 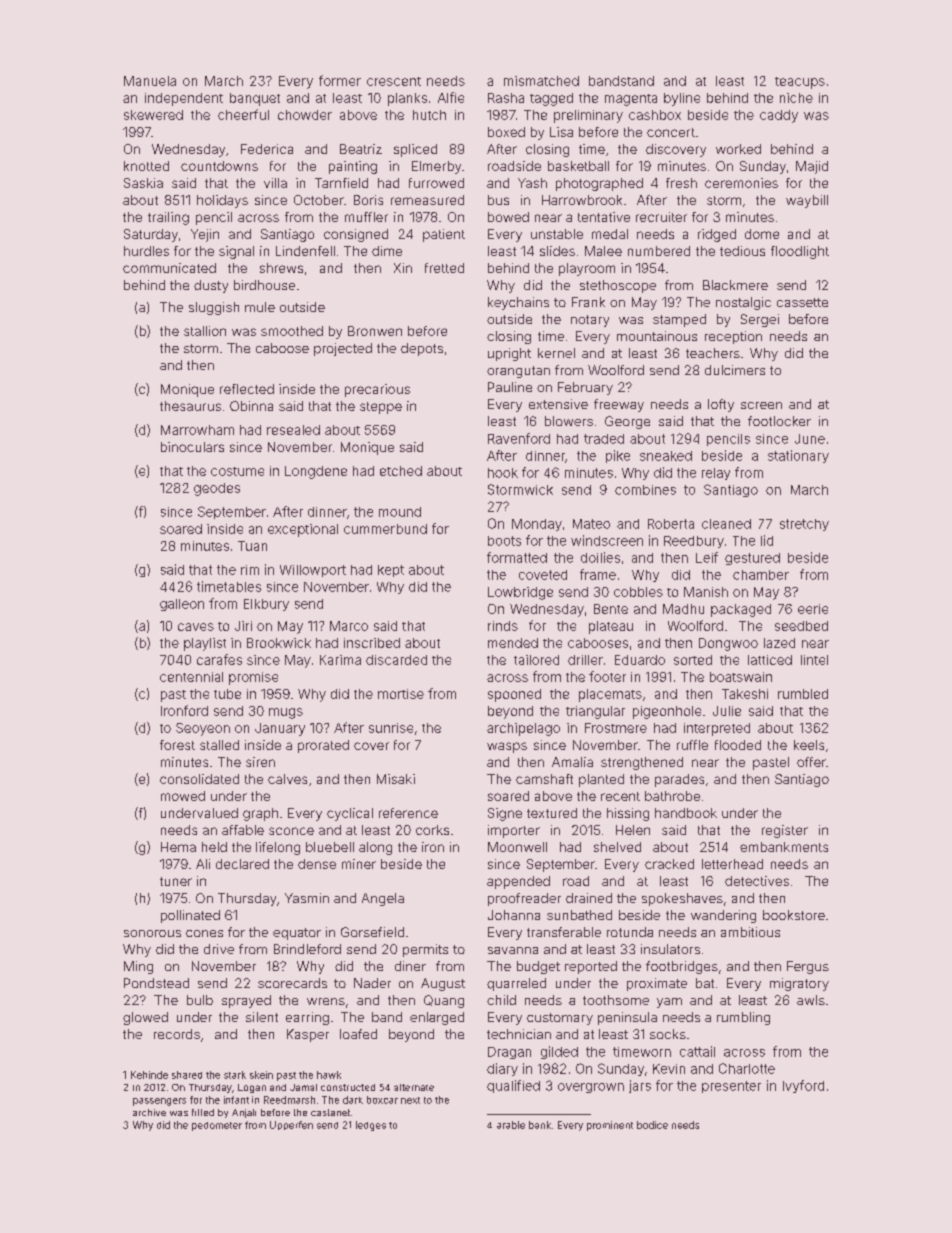 What do you see at coordinates (150, 81) in the screenshot?
I see `Manuela` at bounding box center [150, 81].
